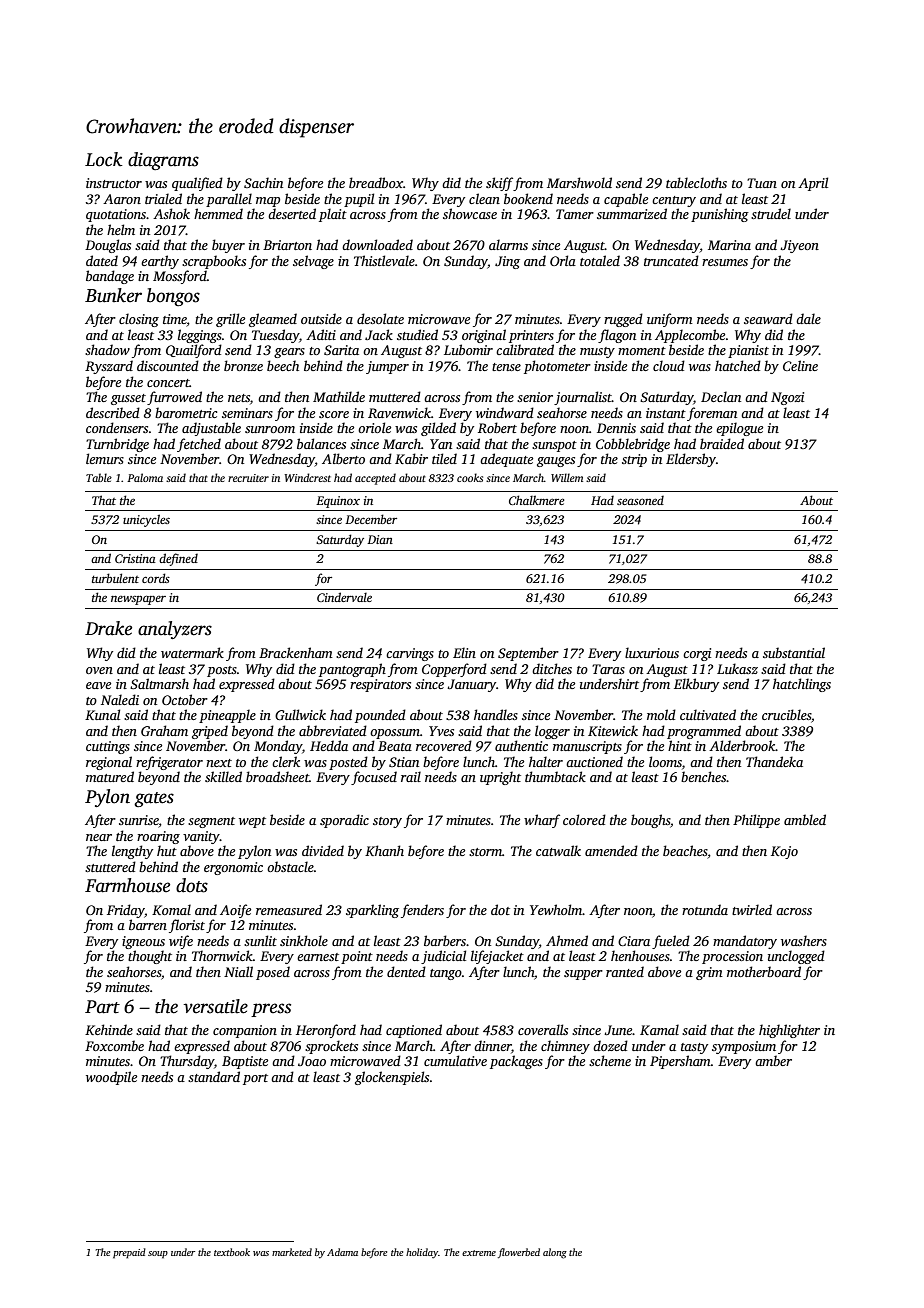  I want to click on instant, so click(666, 413).
